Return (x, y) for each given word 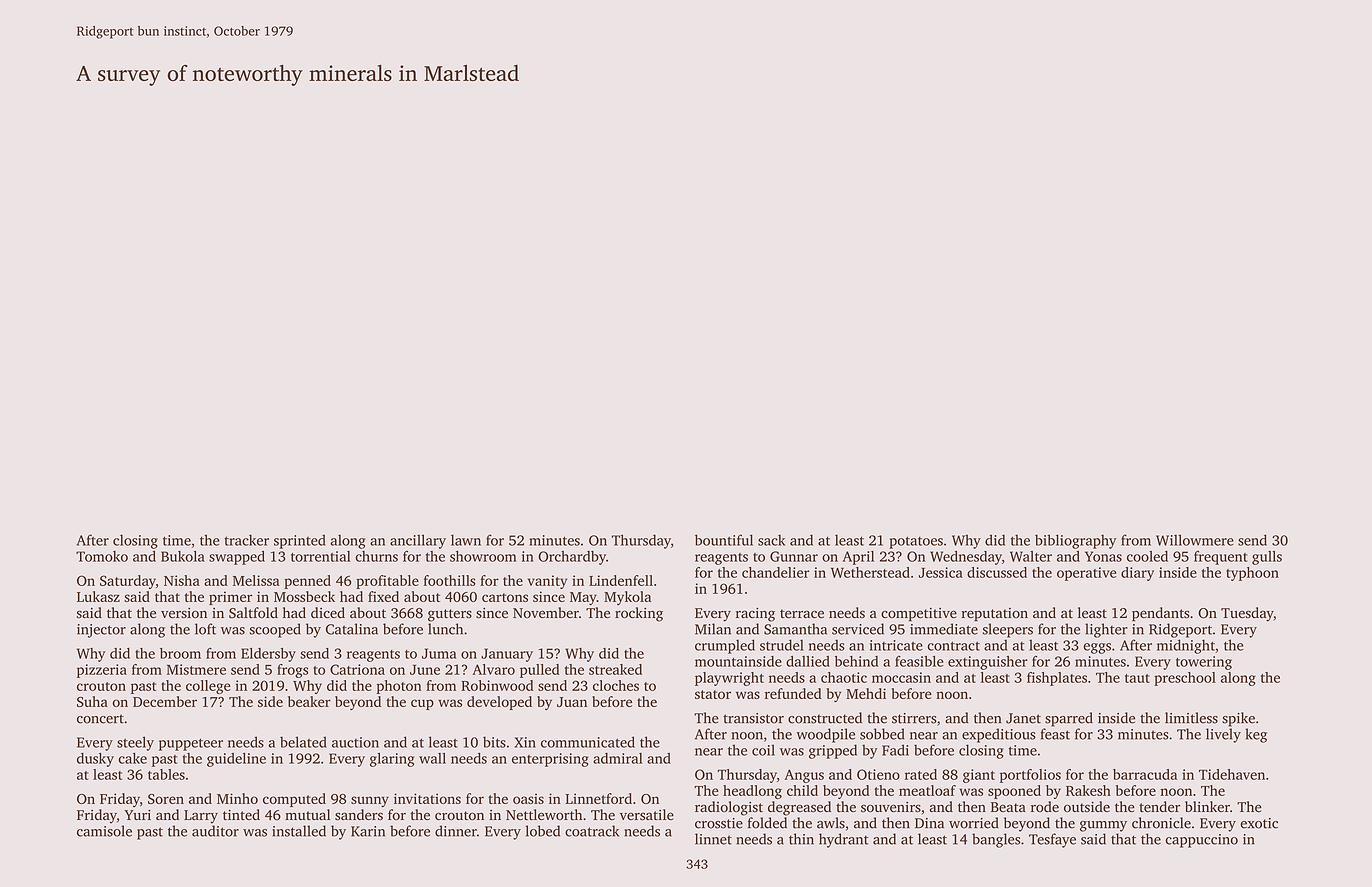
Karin (368, 831)
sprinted (300, 541)
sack (771, 540)
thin (801, 839)
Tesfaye (1052, 840)
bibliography (1075, 541)
